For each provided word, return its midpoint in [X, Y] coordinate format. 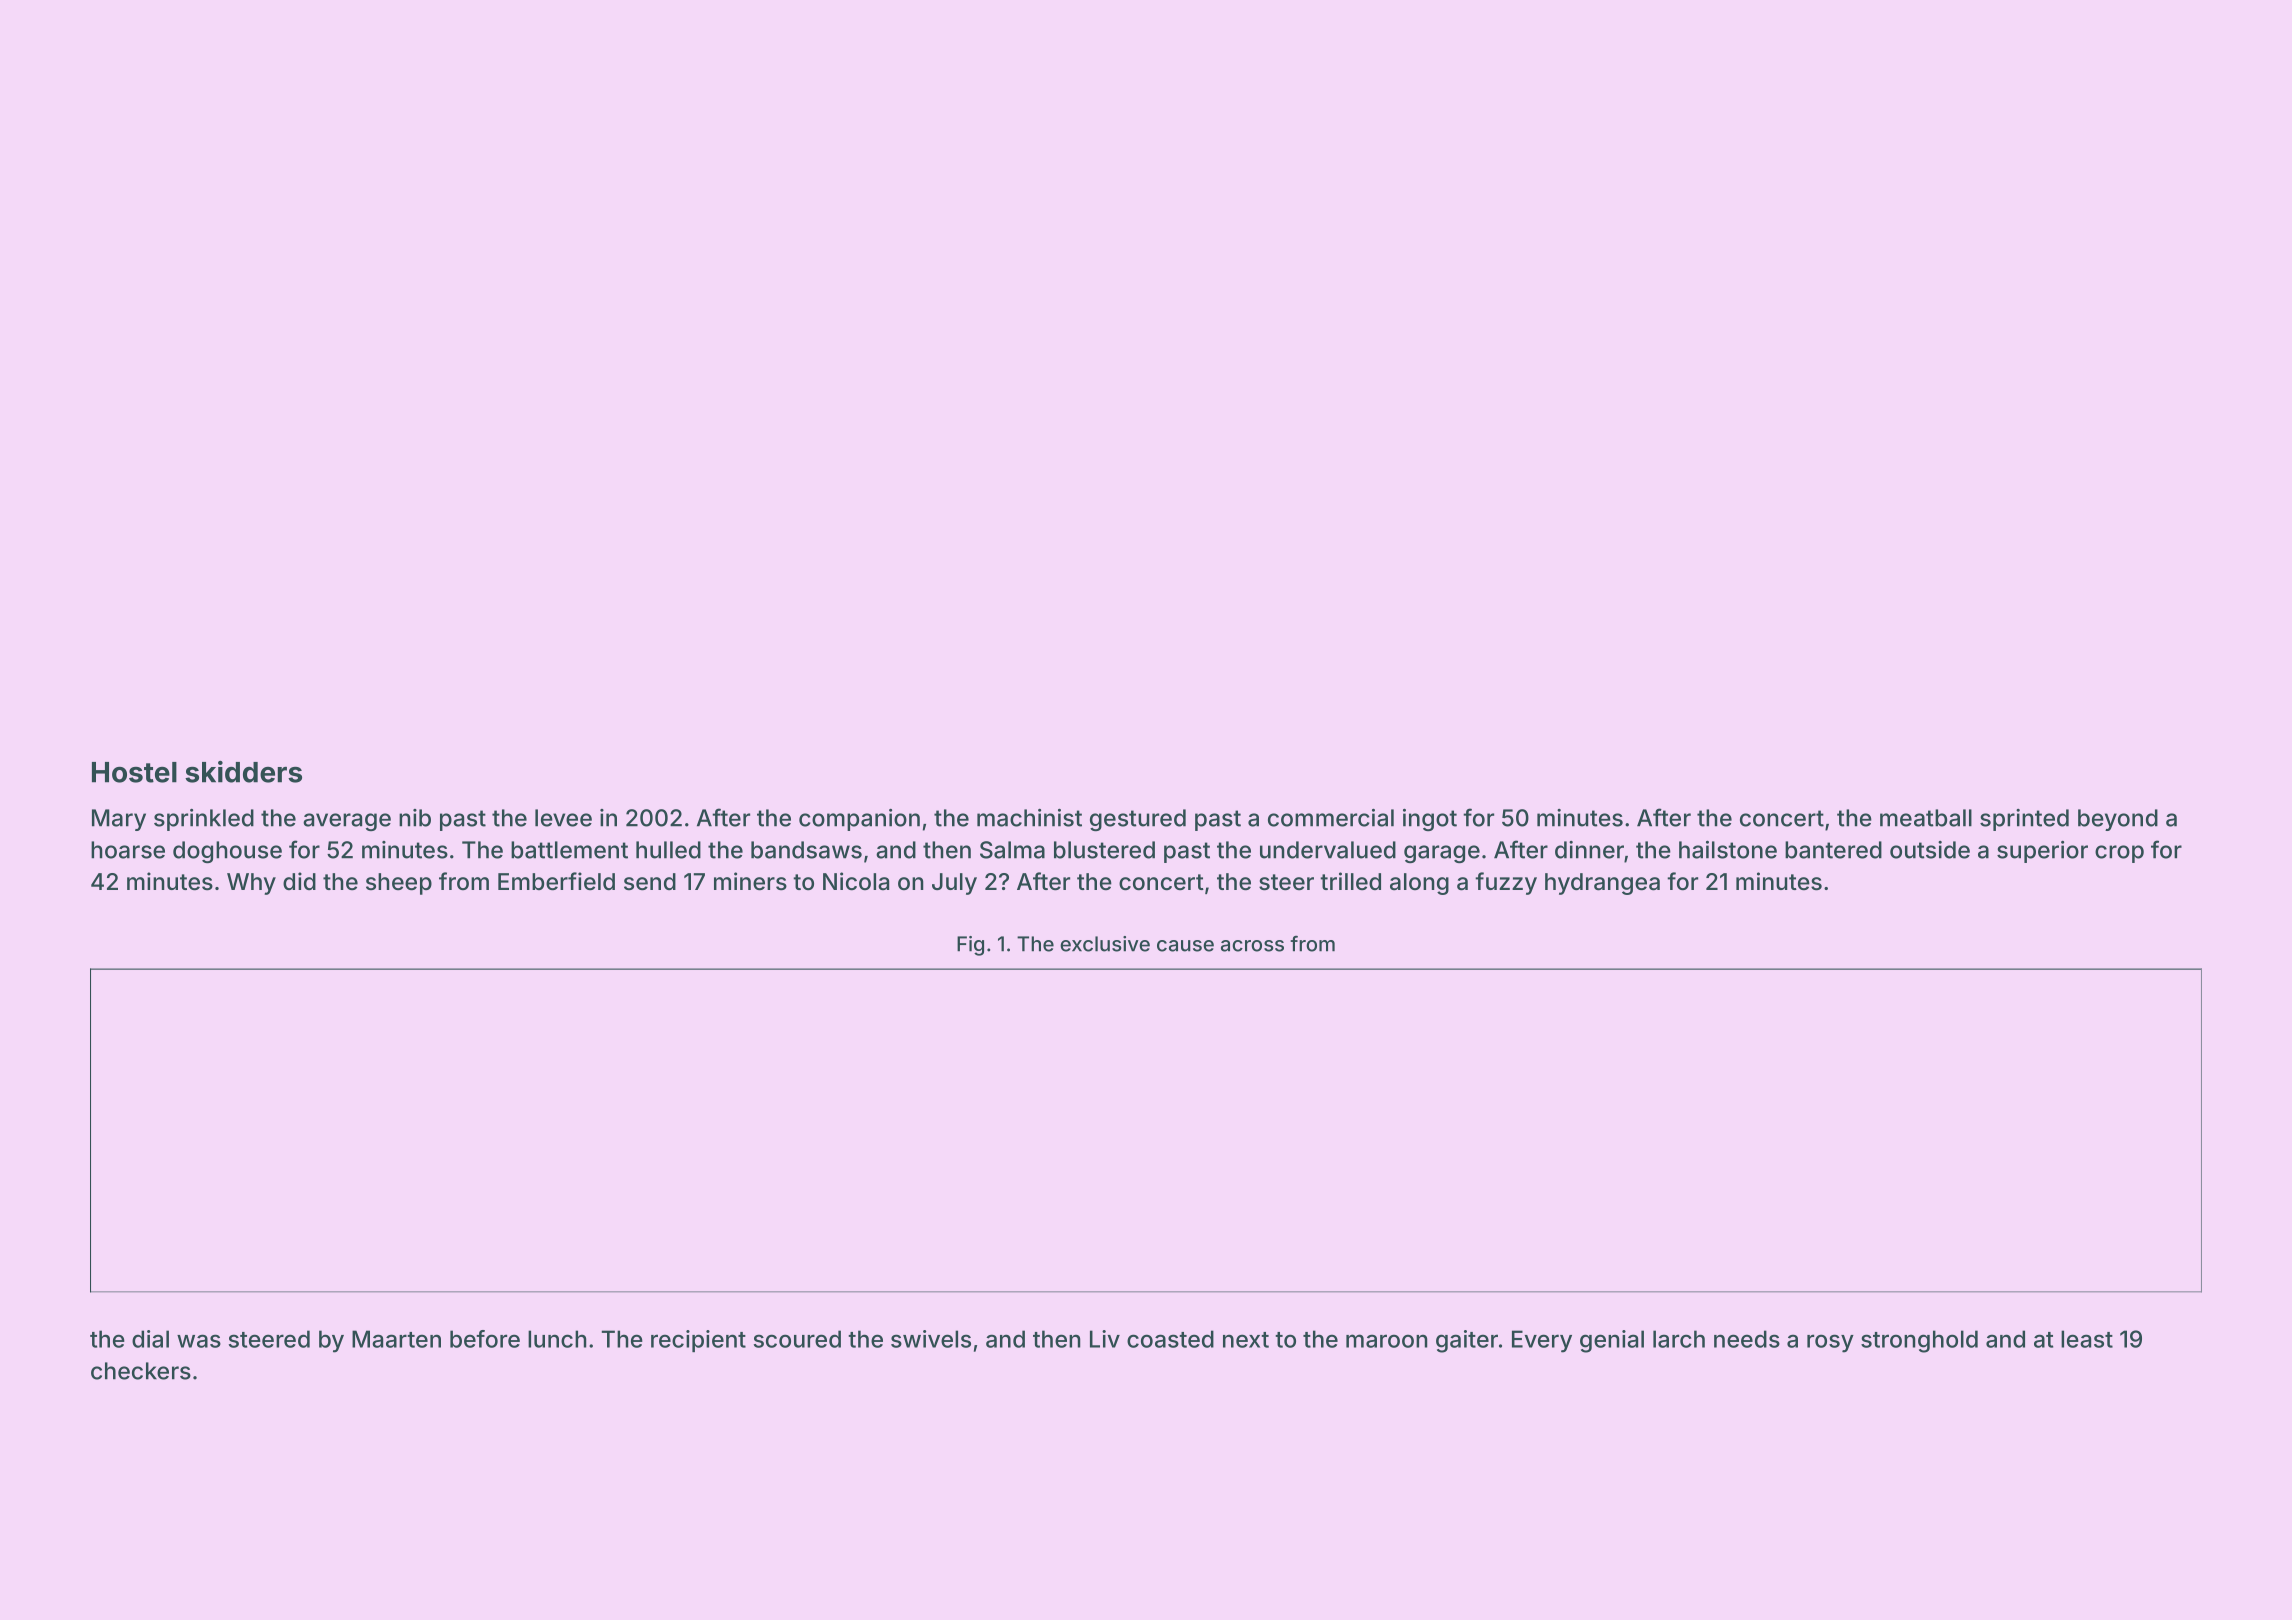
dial [150, 1339]
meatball [1926, 818]
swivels [931, 1339]
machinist [1029, 818]
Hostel [134, 772]
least [2087, 1339]
